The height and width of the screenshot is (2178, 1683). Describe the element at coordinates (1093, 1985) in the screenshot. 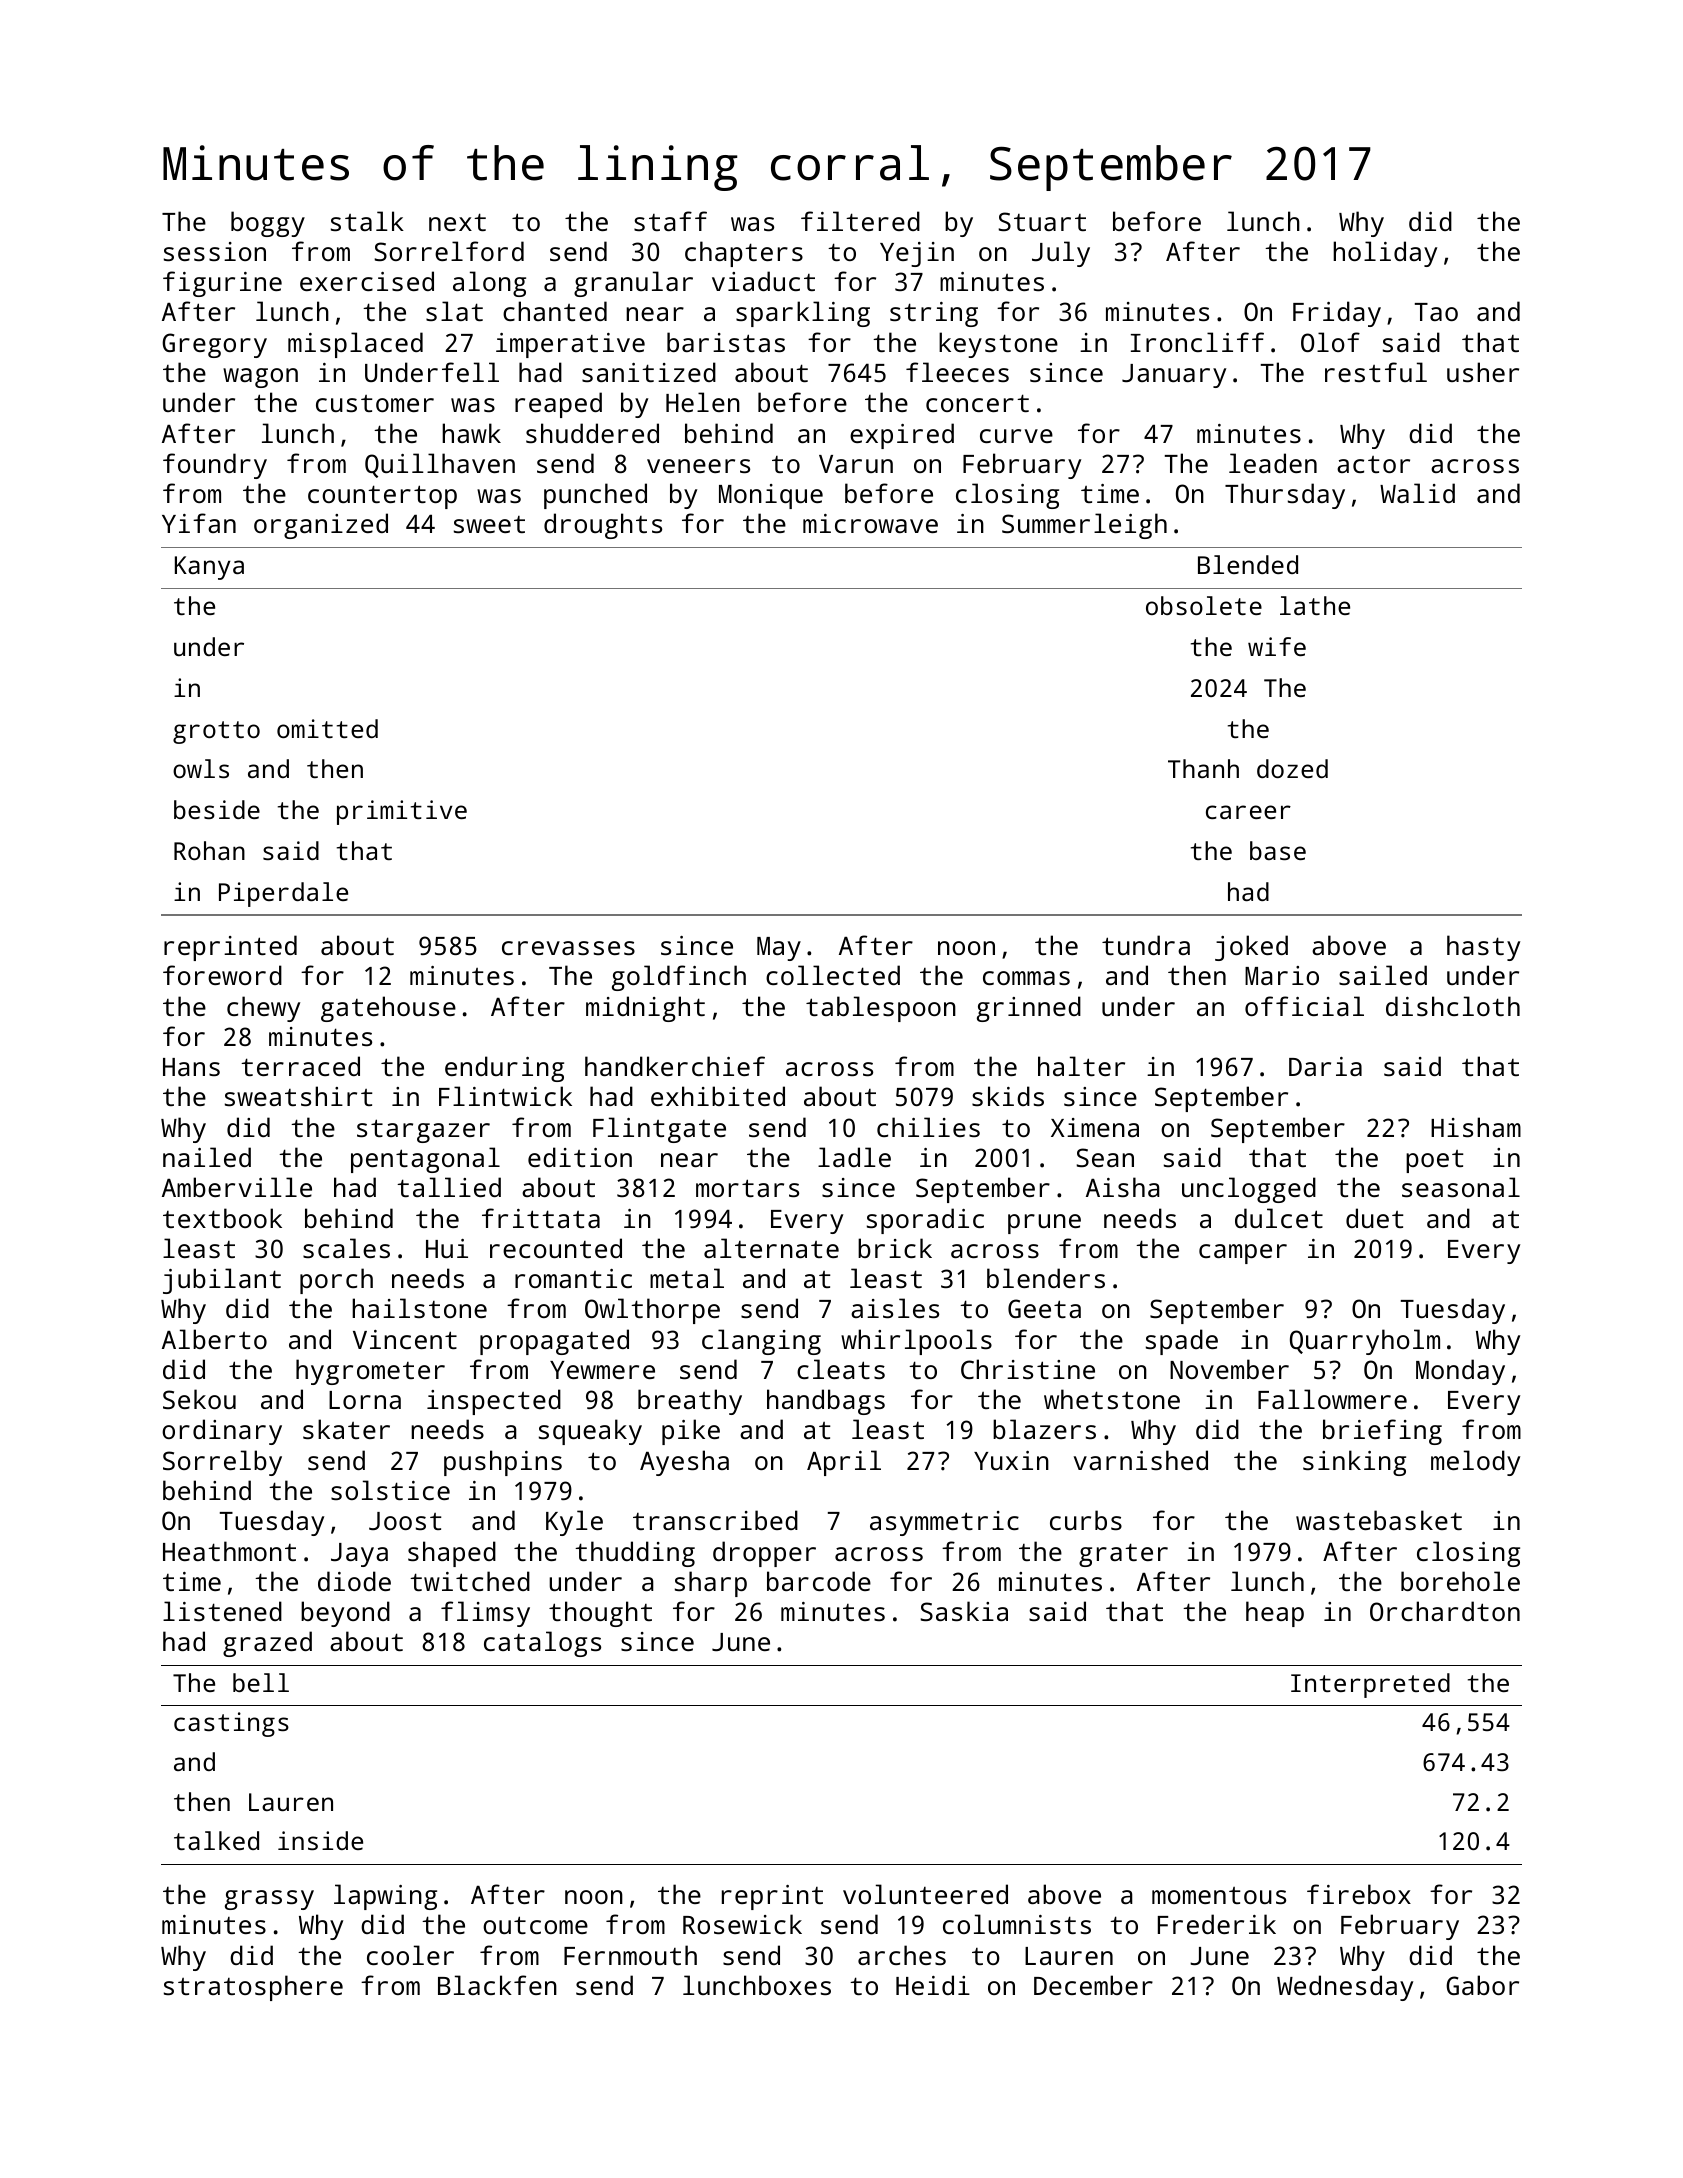

I see `December` at that location.
